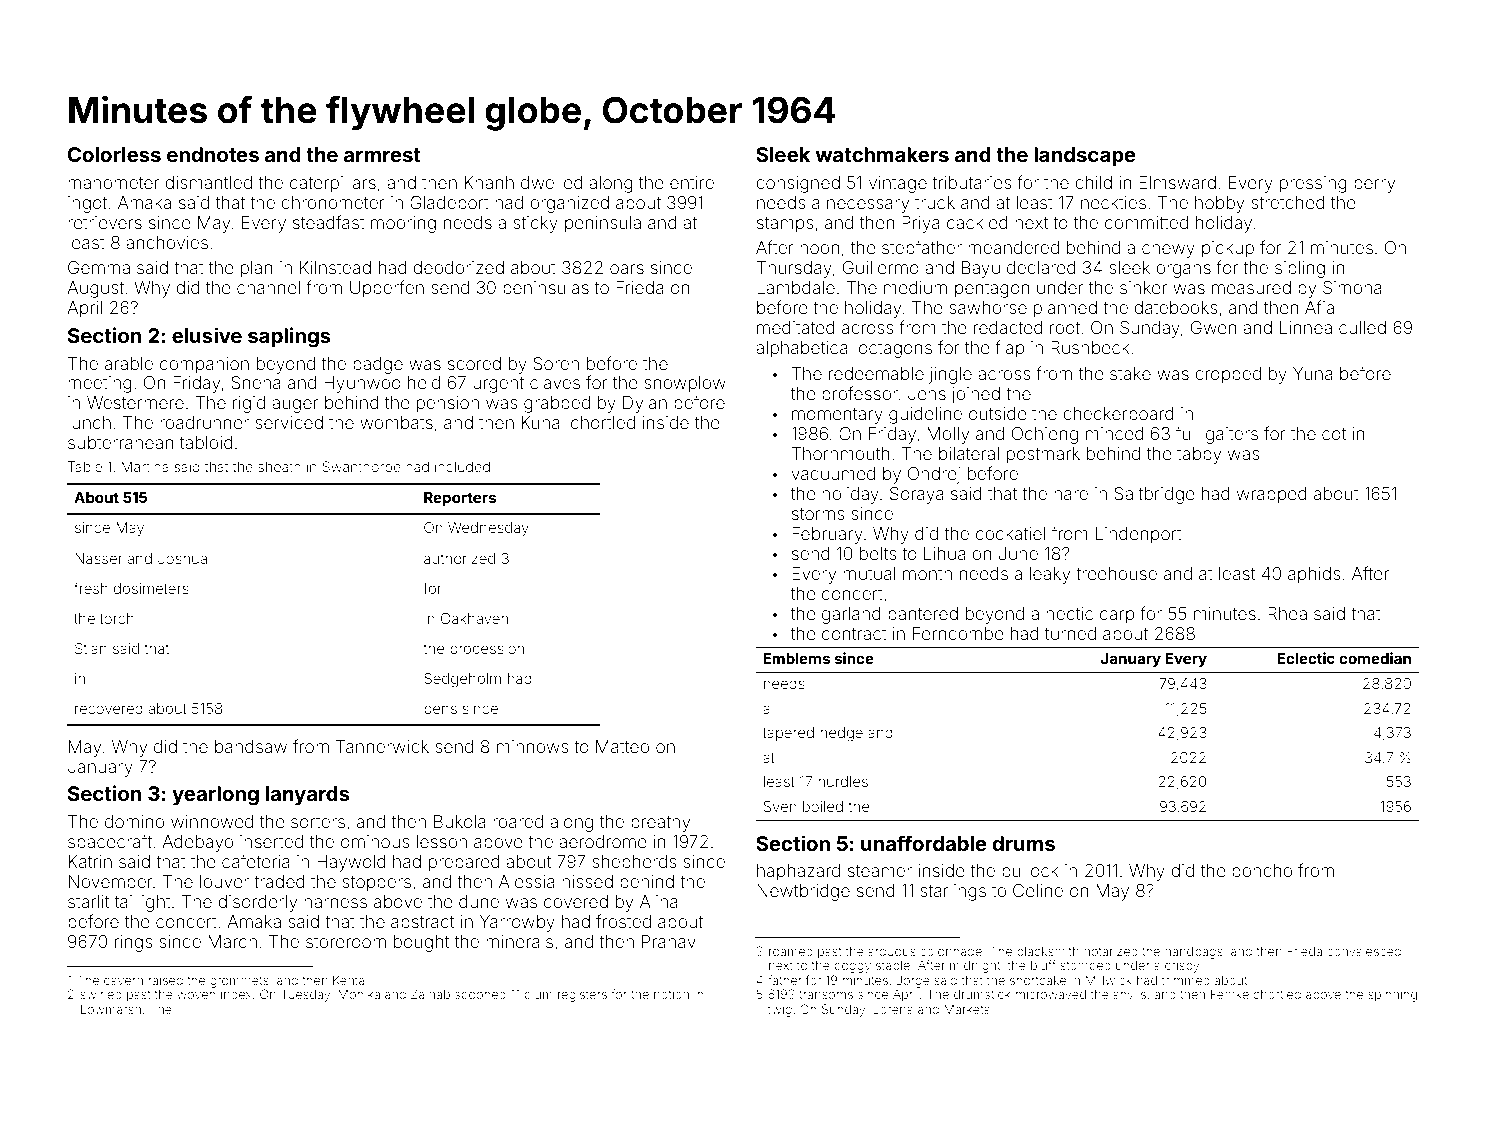  I want to click on notion, so click(671, 994).
